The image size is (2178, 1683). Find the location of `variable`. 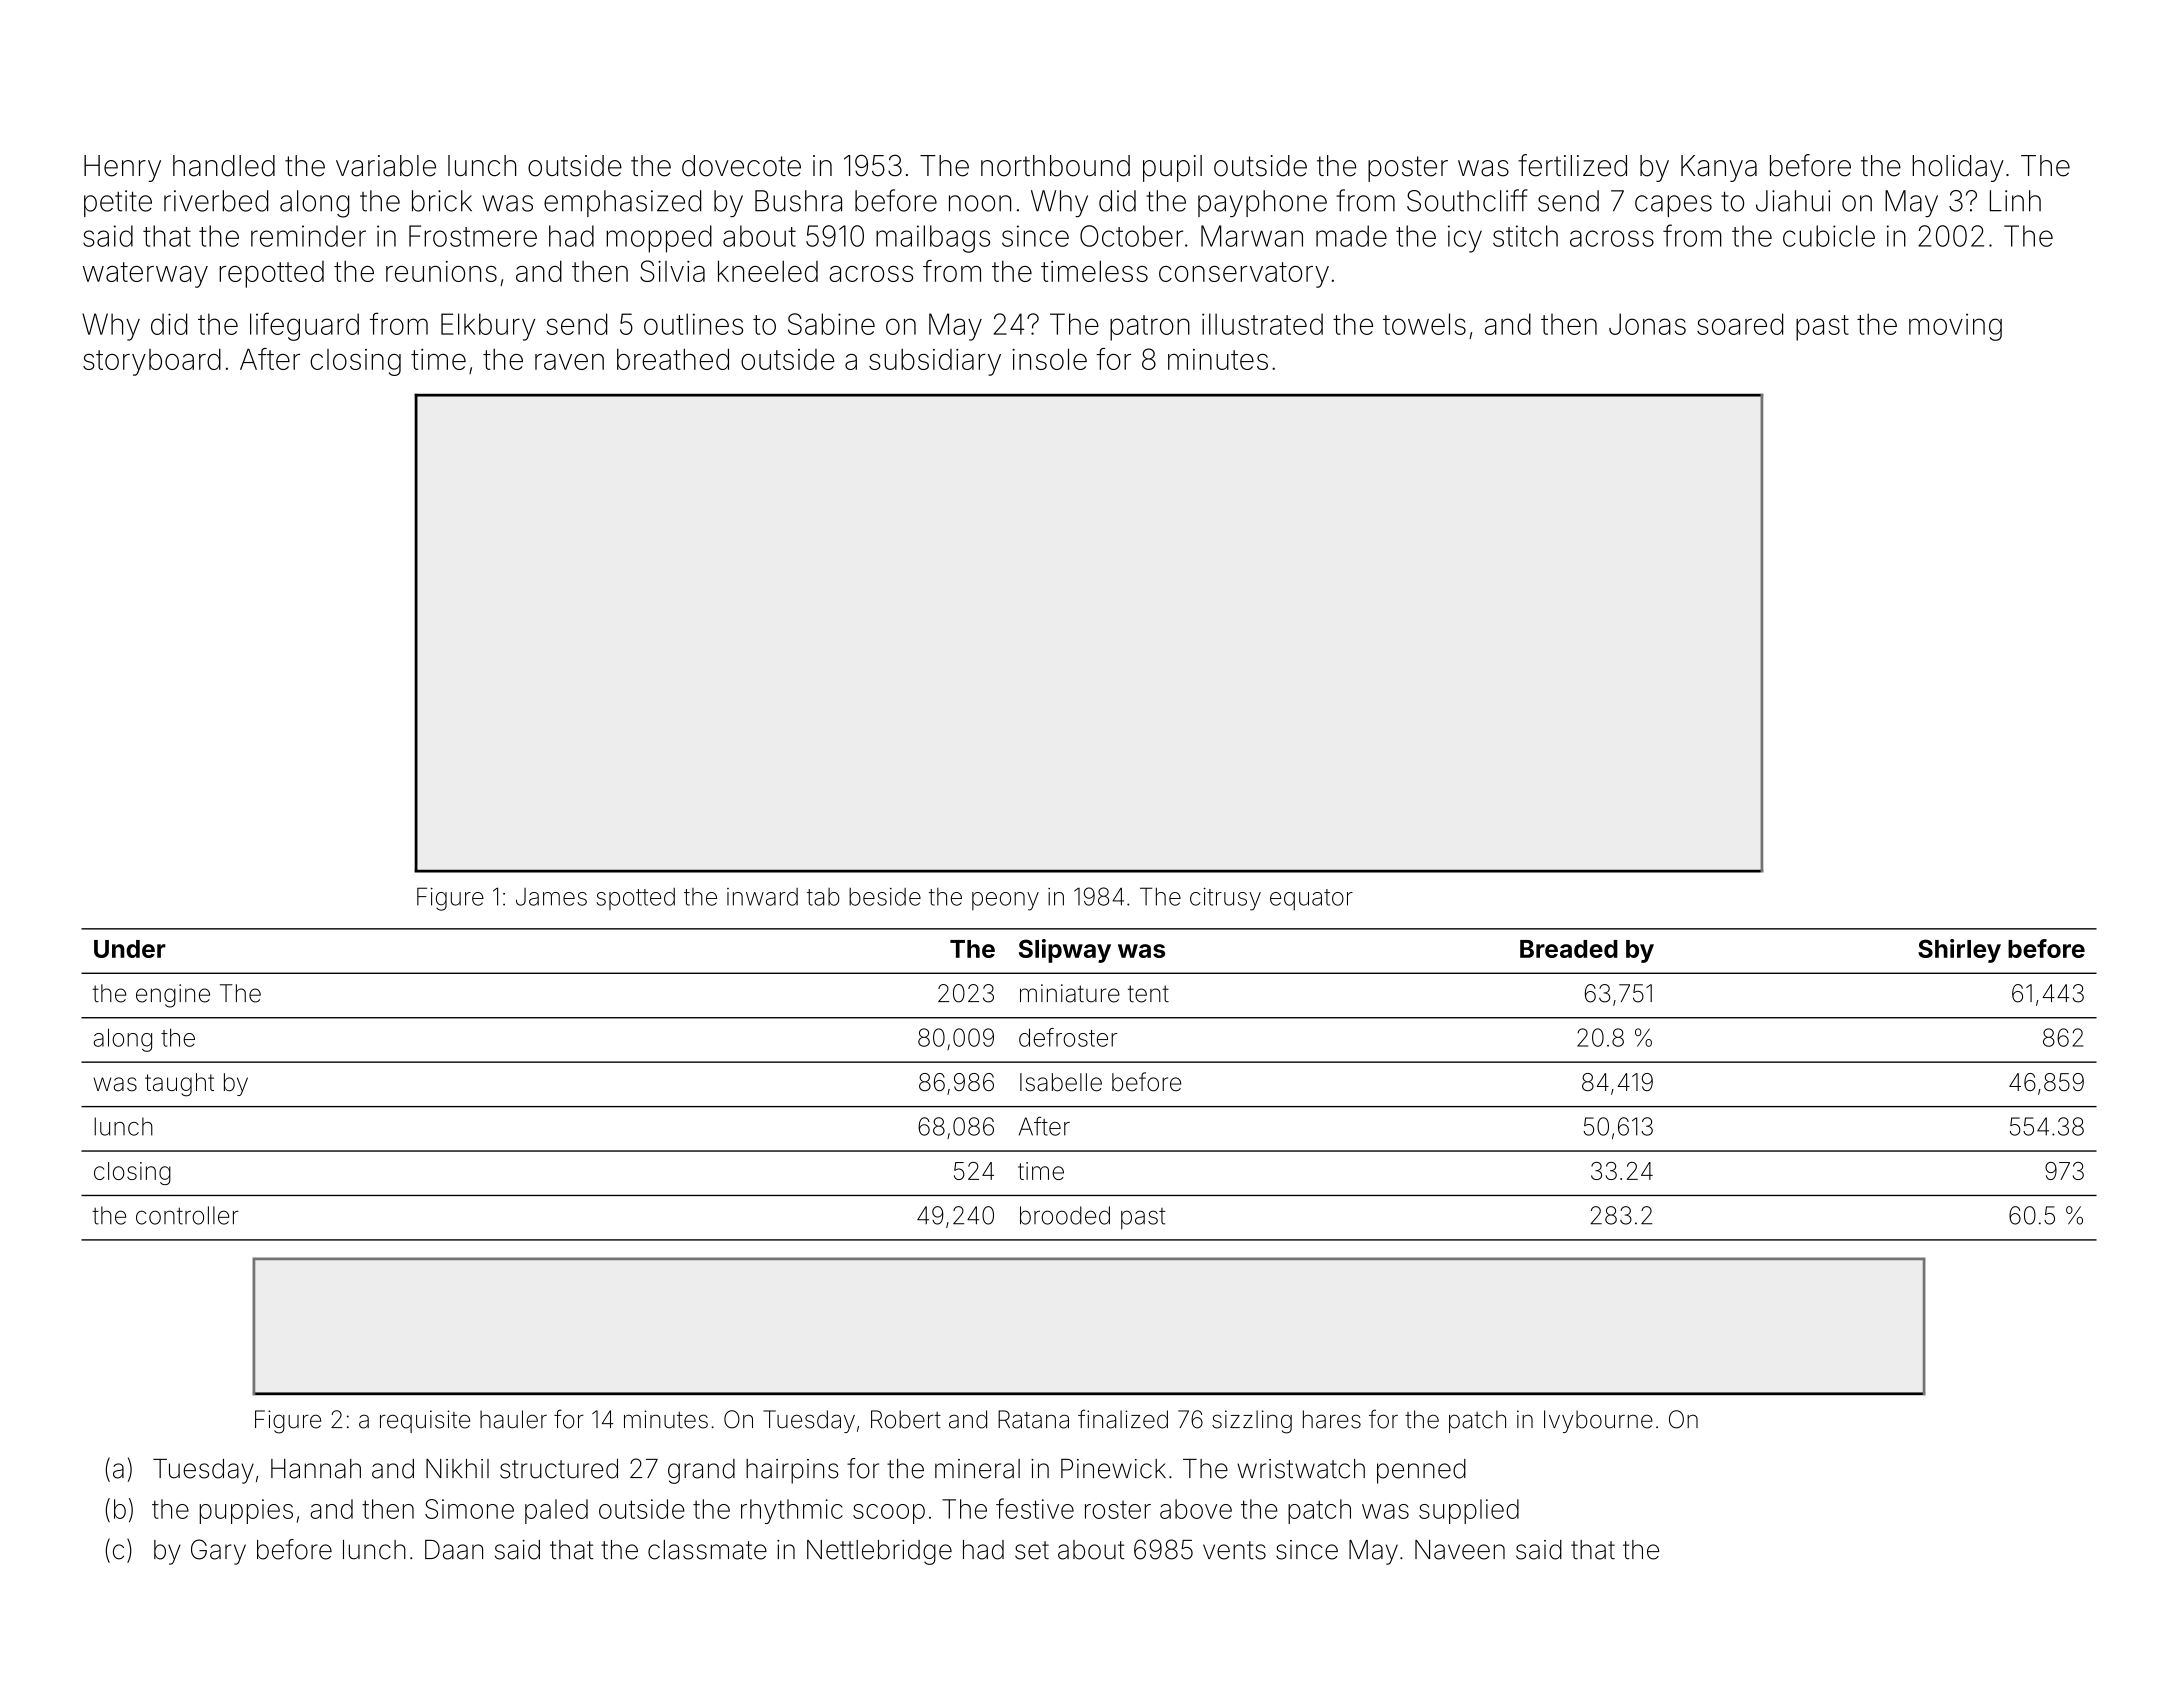

variable is located at coordinates (386, 166).
